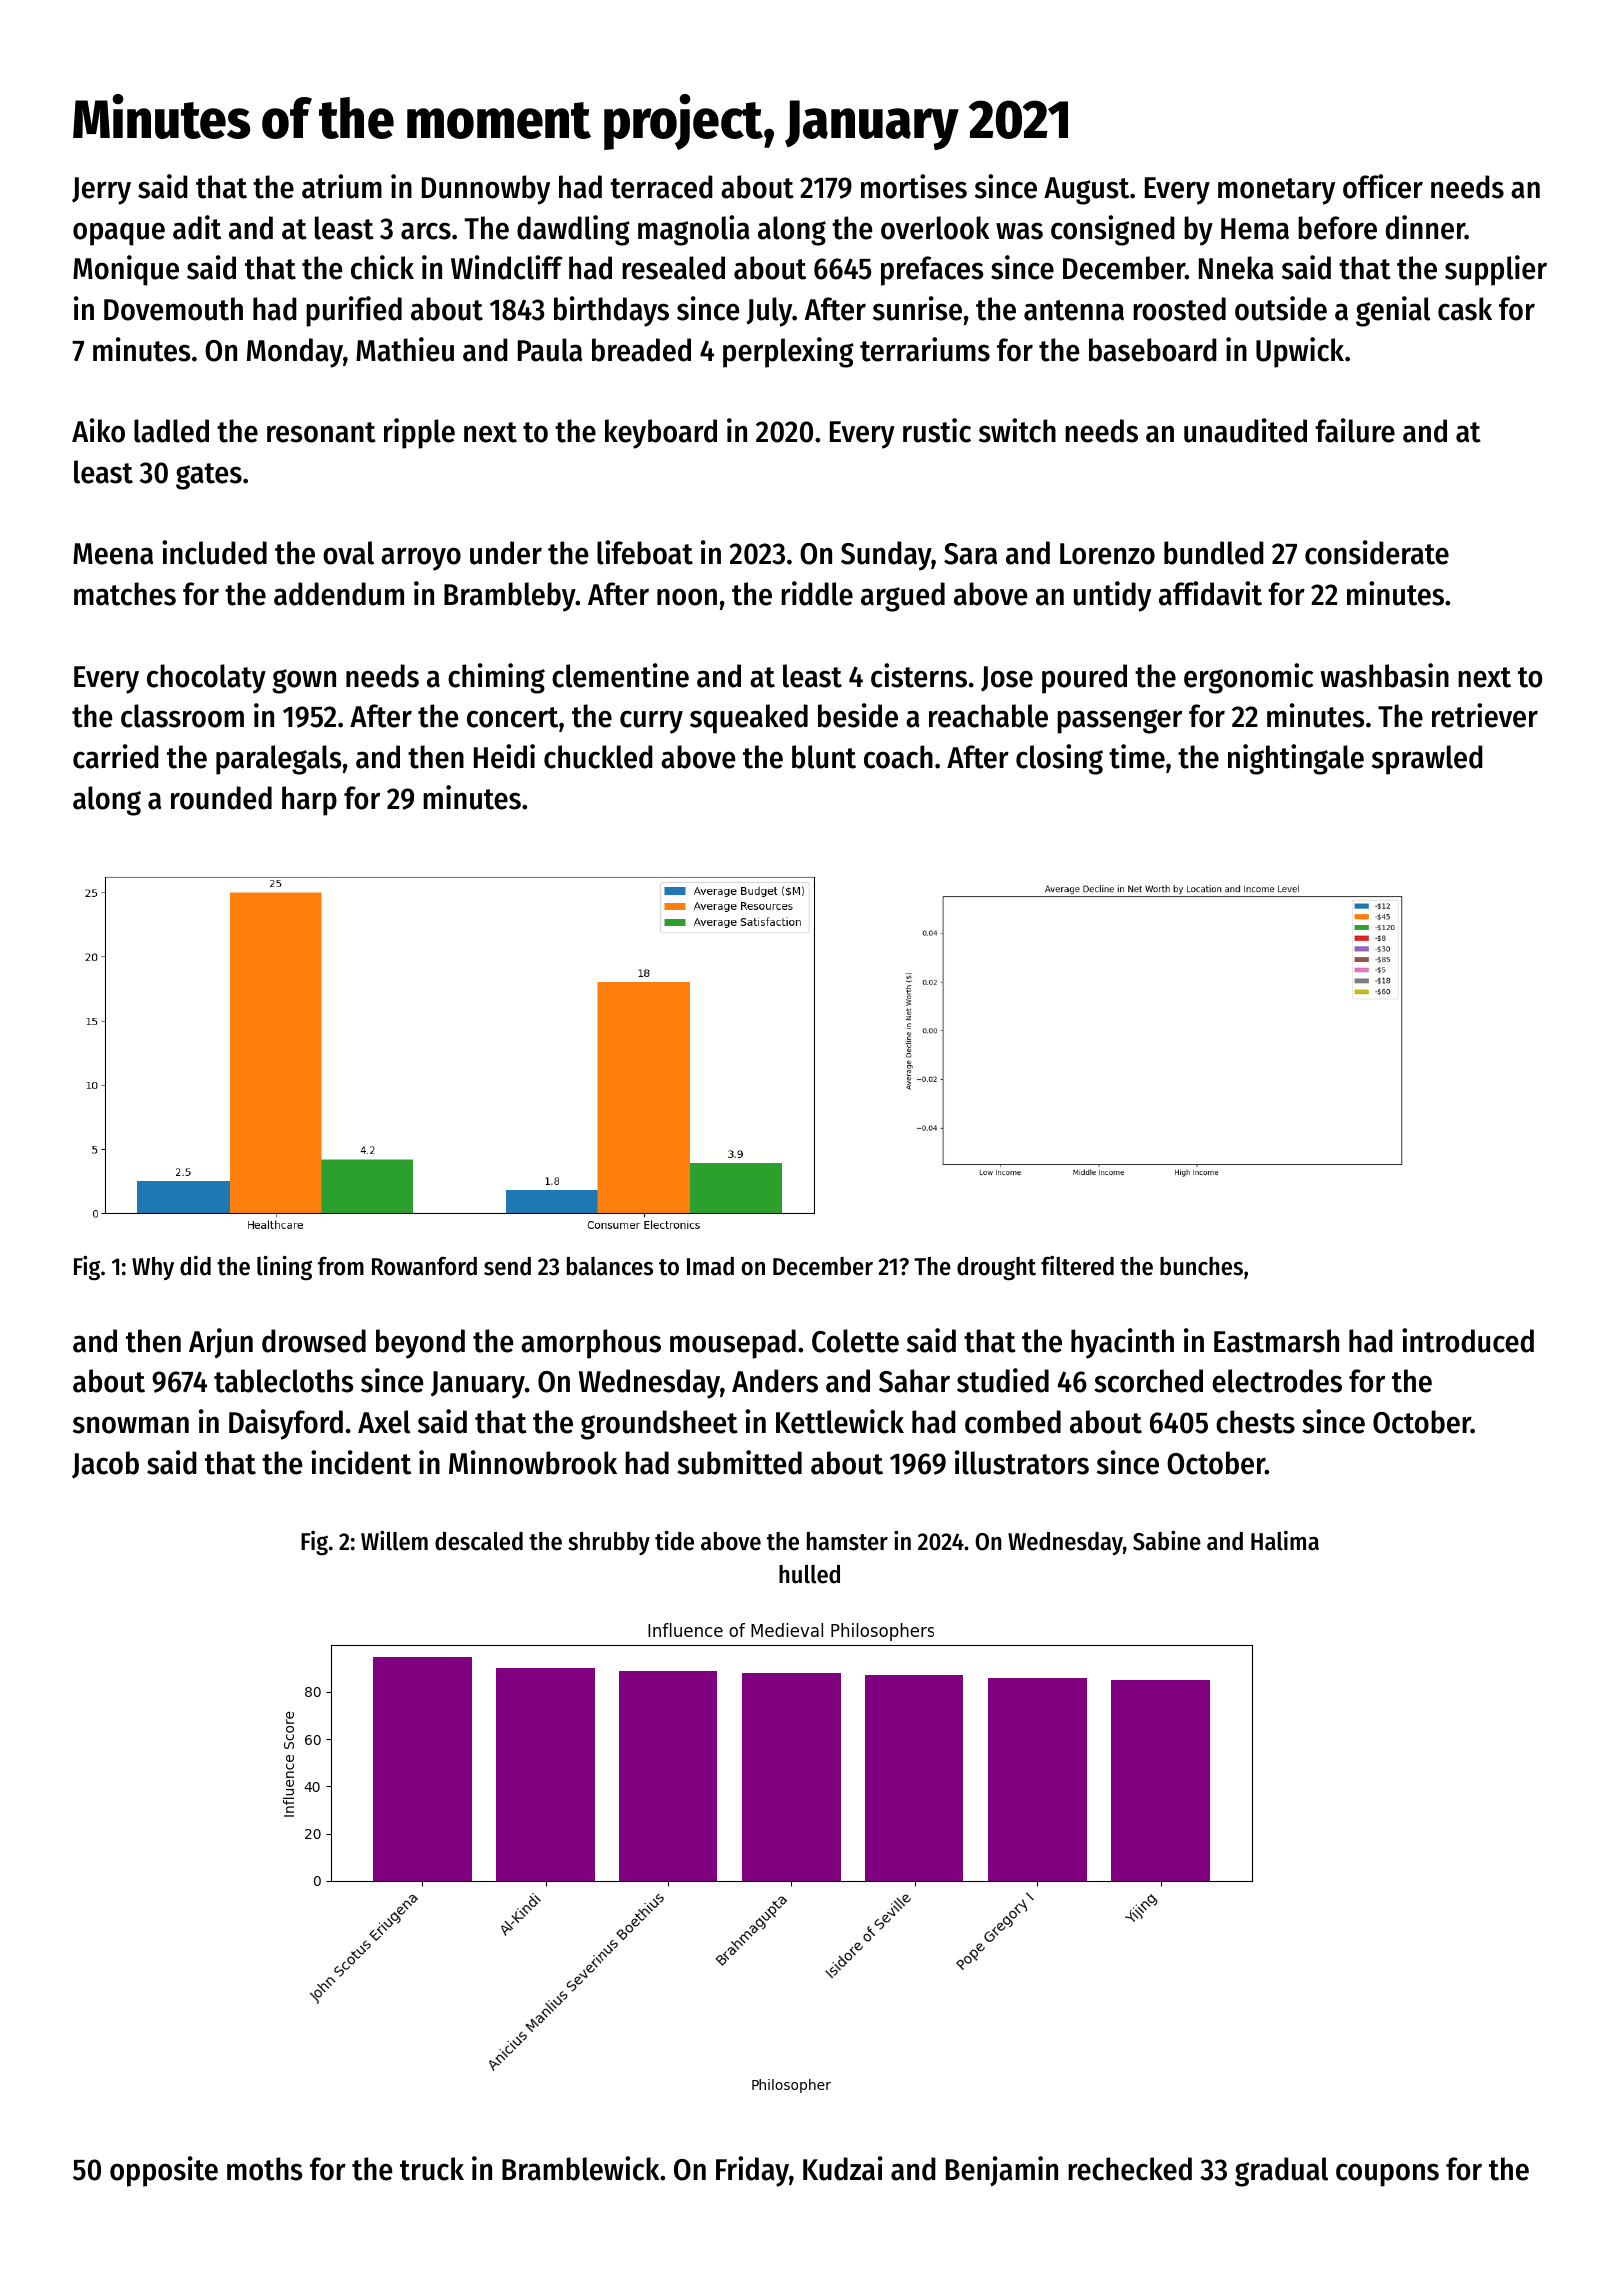  Describe the element at coordinates (1387, 2175) in the image. I see `coupons` at that location.
